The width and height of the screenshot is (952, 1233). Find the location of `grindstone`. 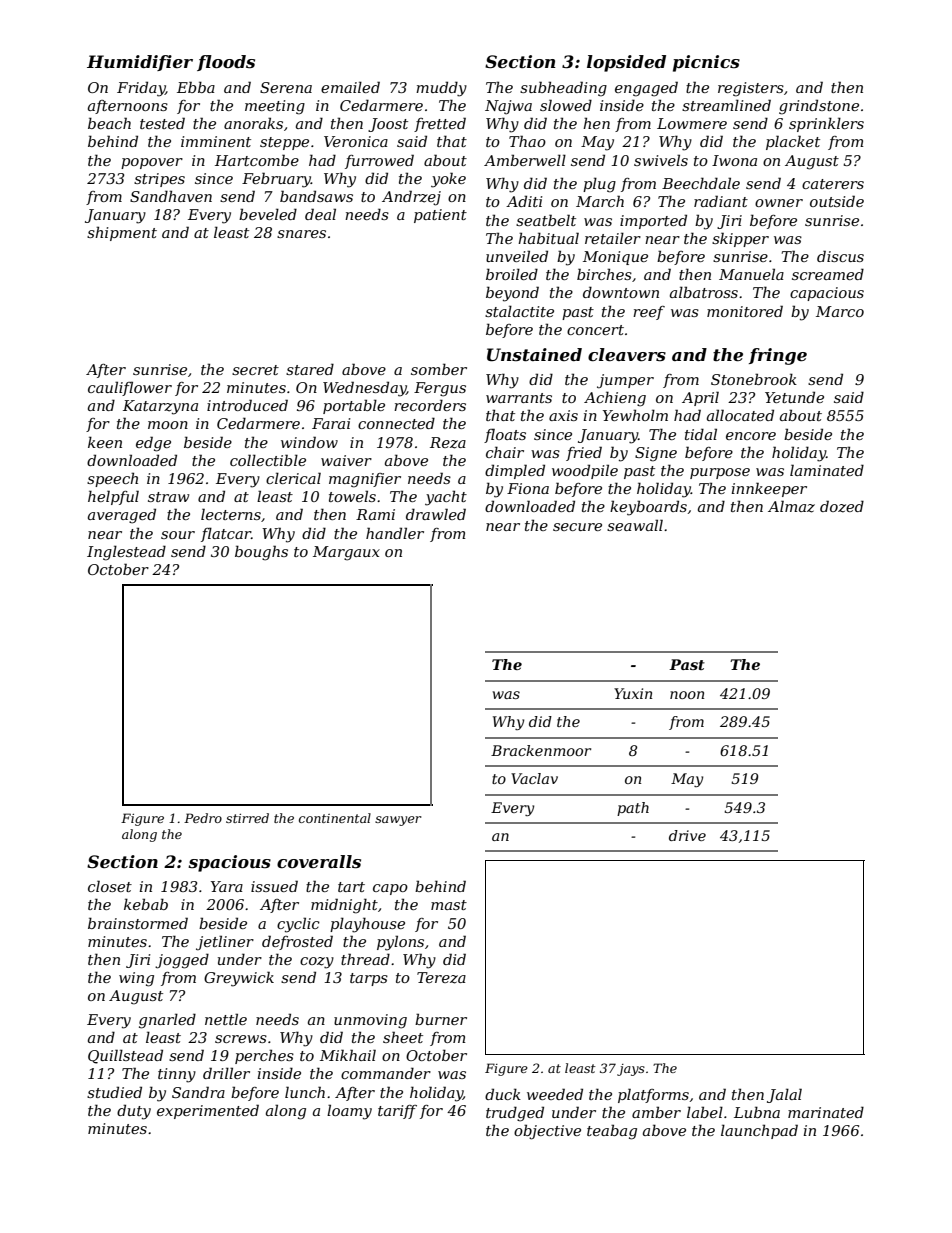

grindstone is located at coordinates (819, 107).
